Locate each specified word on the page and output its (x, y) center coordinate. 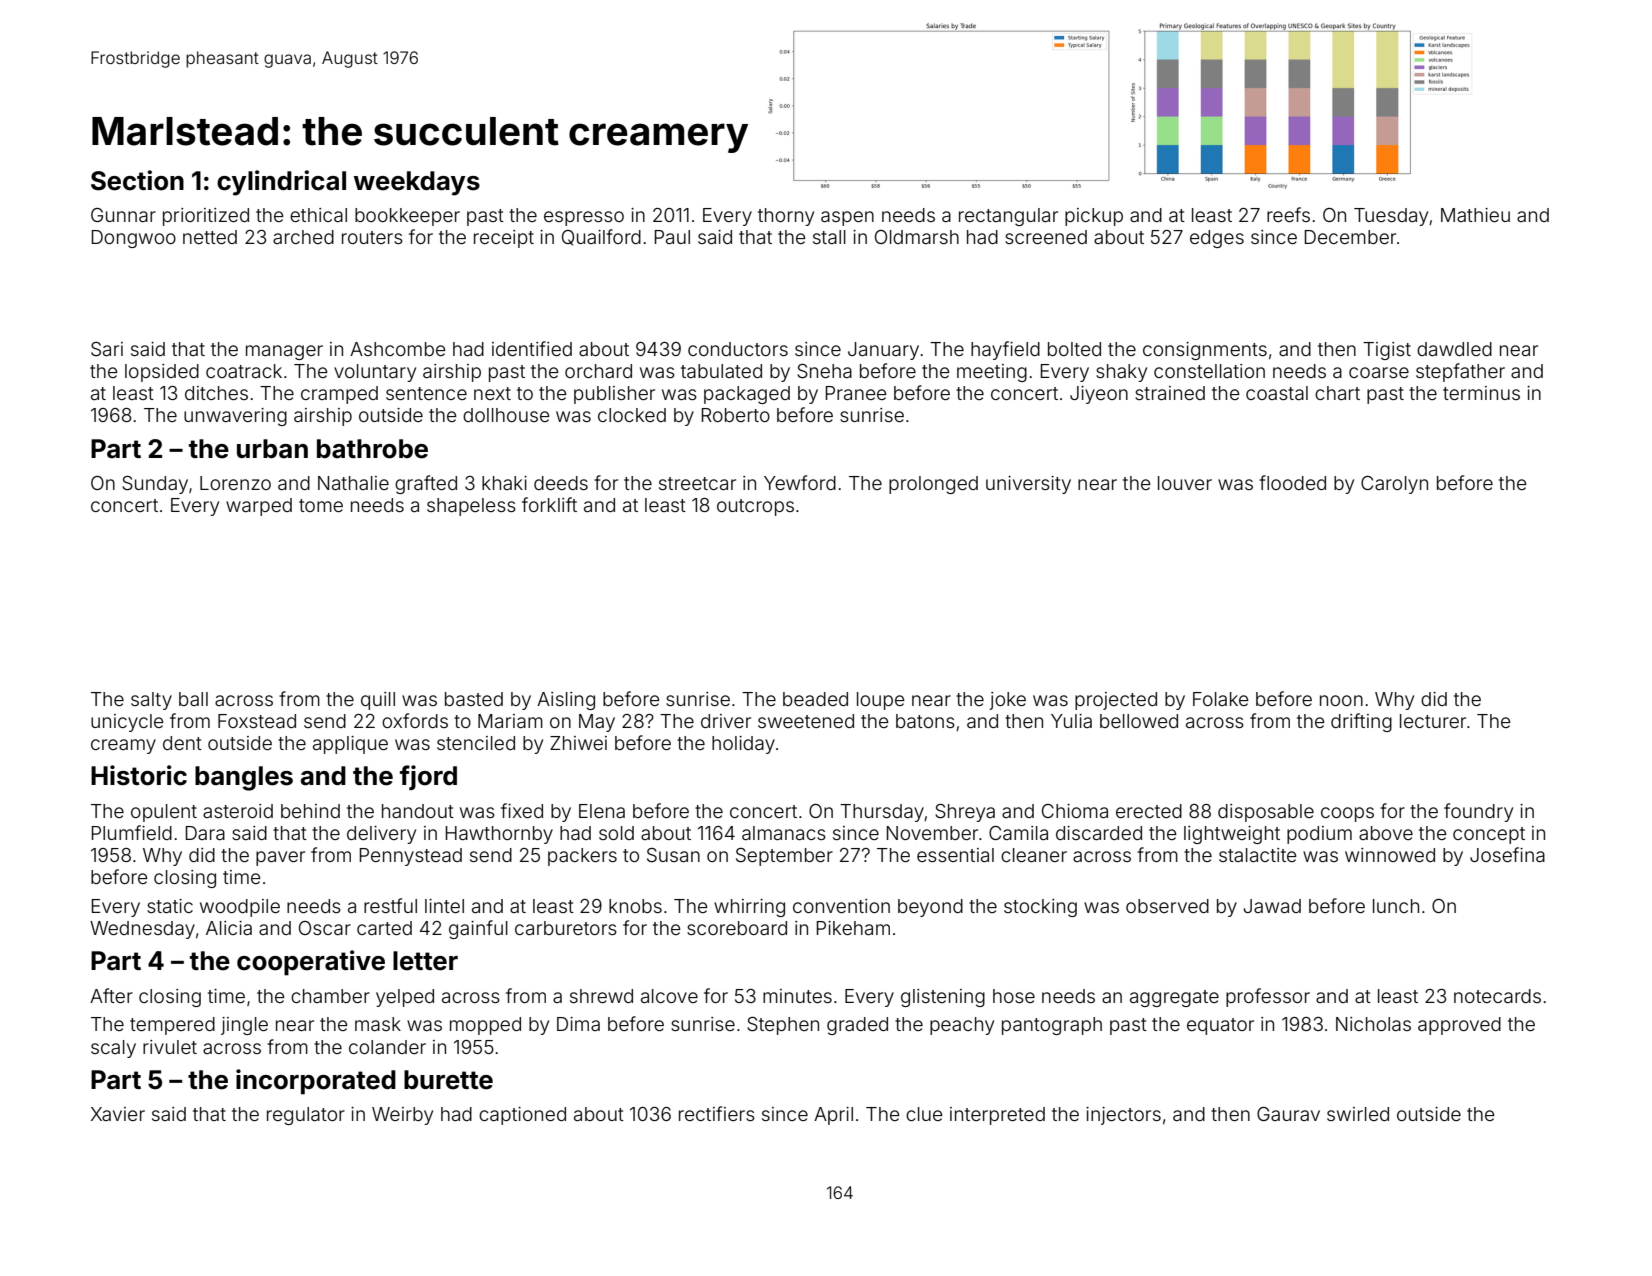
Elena (602, 811)
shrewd (601, 996)
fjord (428, 777)
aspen (847, 218)
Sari (107, 349)
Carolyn (1394, 485)
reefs (1288, 214)
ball (193, 699)
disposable (1266, 813)
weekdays (417, 183)
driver (726, 721)
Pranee (856, 393)
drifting (1361, 722)
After (111, 995)
